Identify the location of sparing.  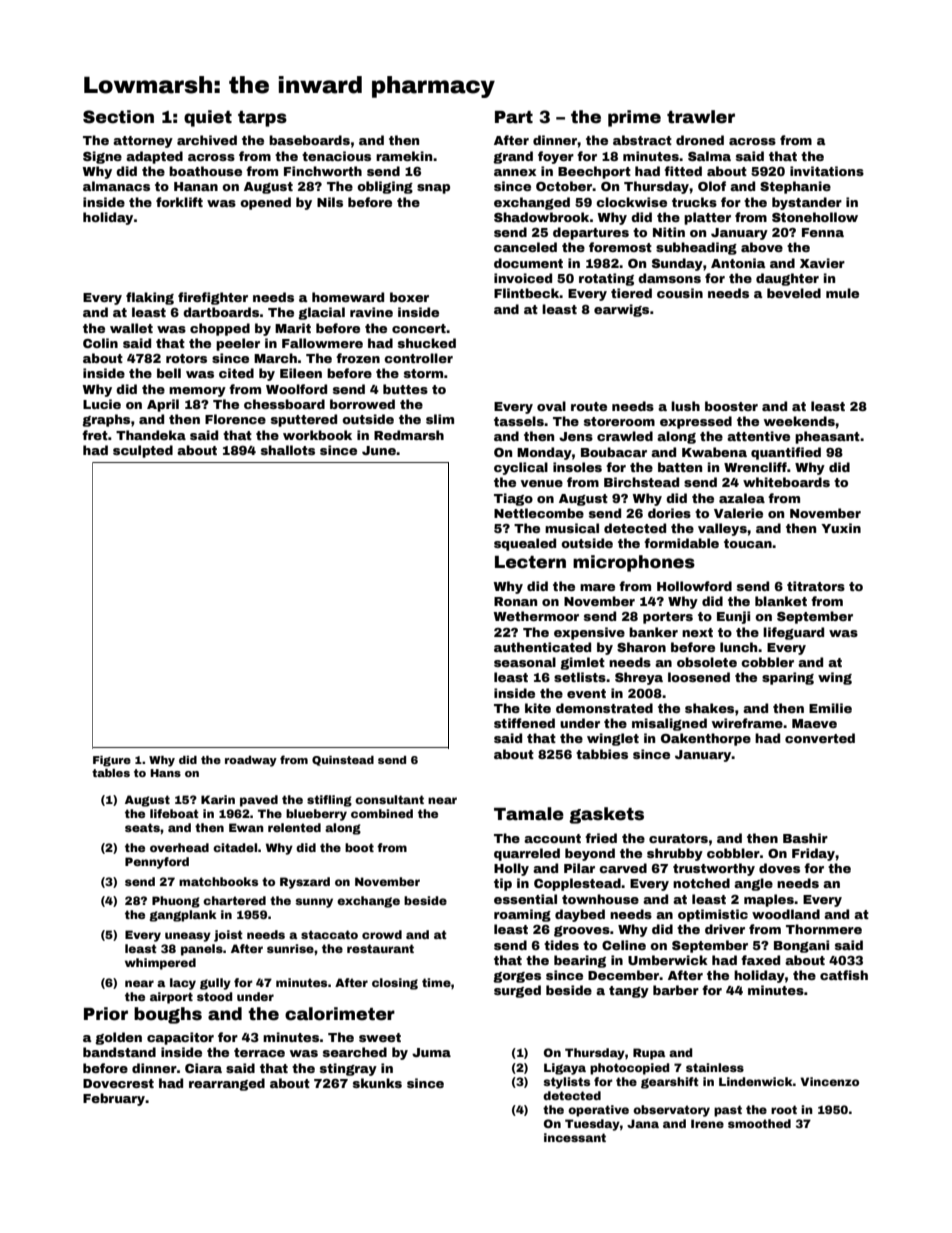
(788, 678).
